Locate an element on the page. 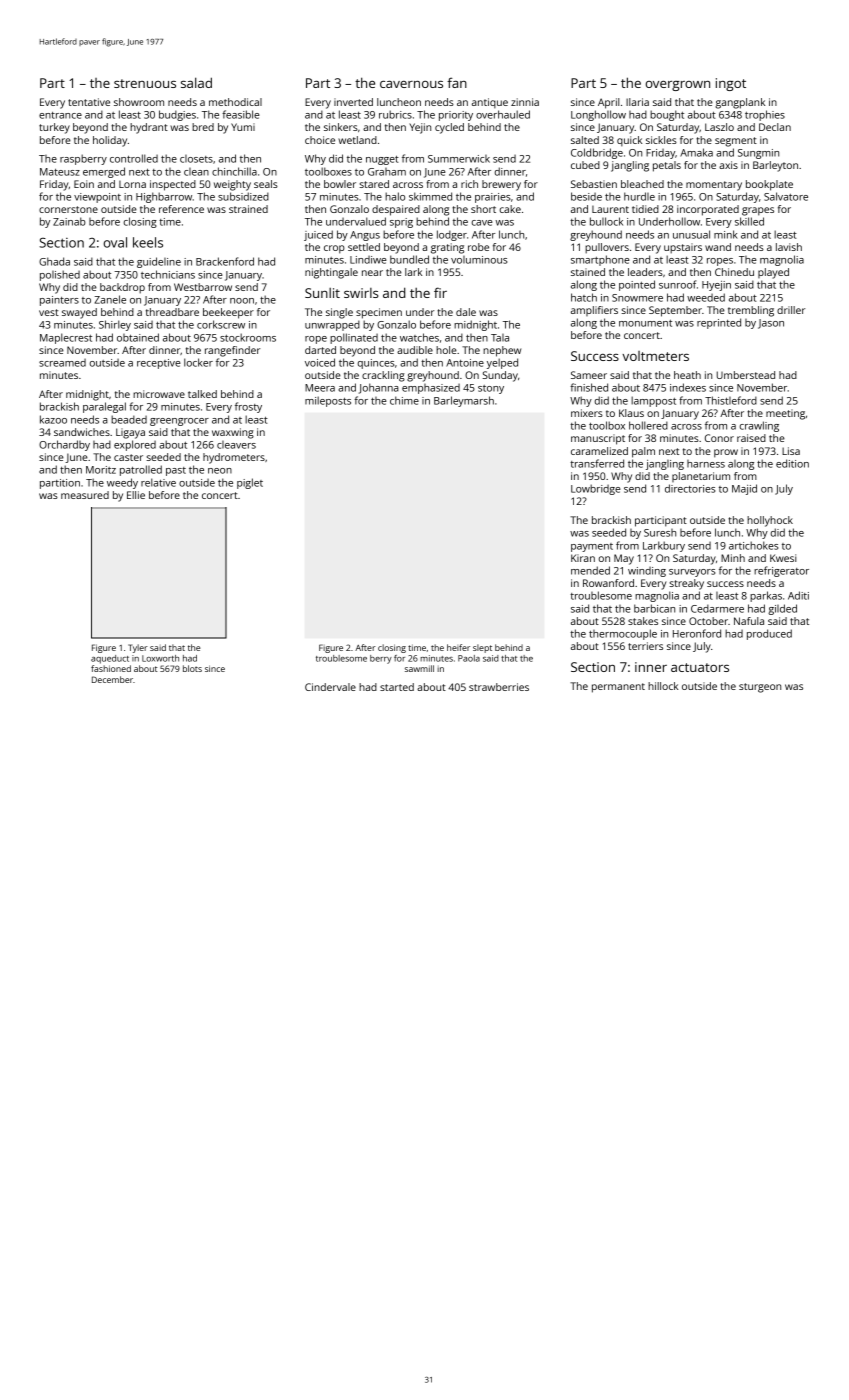 This image has height=1400, width=849. dale is located at coordinates (466, 312).
